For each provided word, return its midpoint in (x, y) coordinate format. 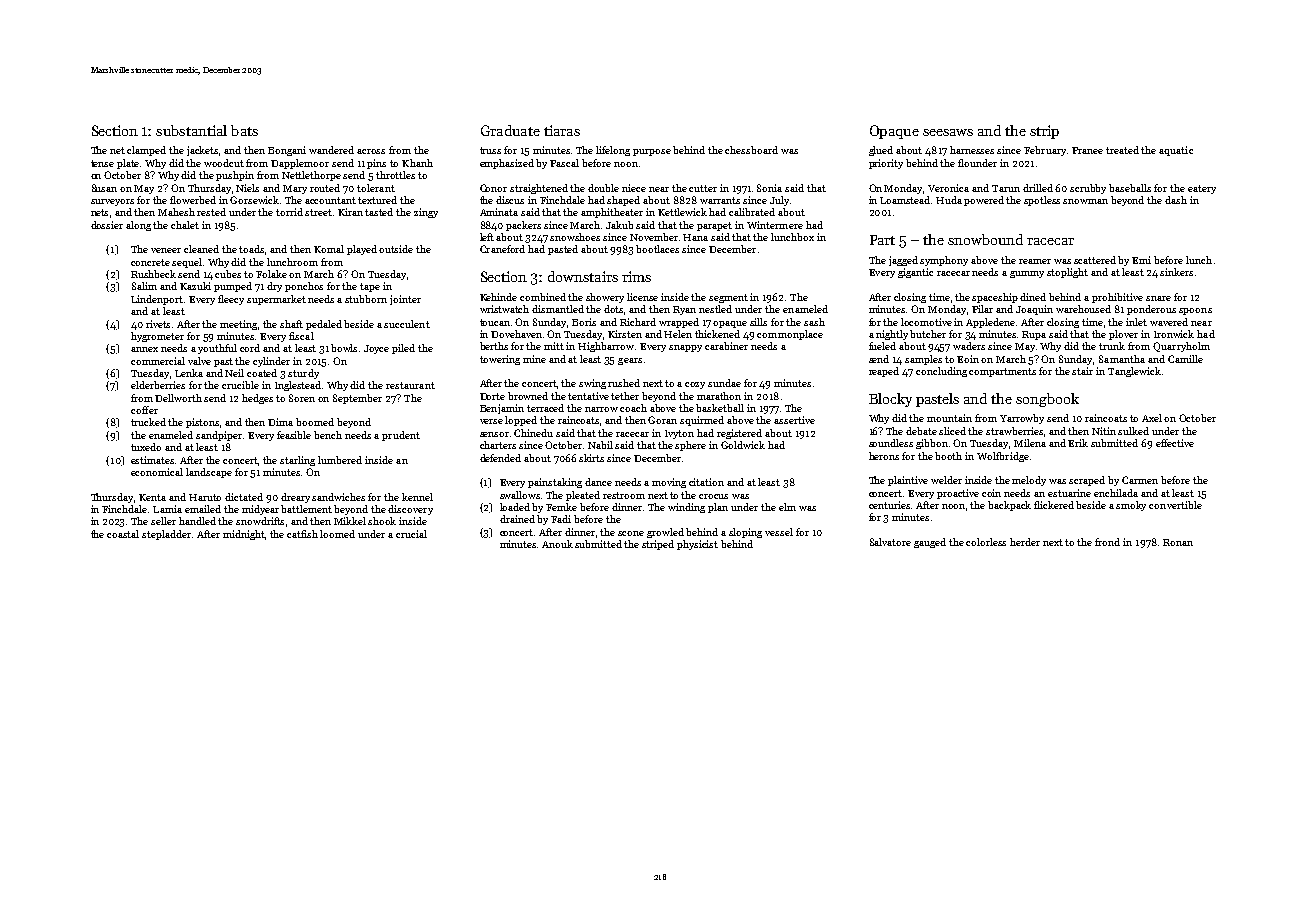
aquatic (1176, 151)
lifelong (613, 151)
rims (636, 276)
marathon (719, 396)
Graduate (510, 130)
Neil (234, 373)
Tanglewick (1134, 372)
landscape (209, 473)
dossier (107, 225)
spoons (1195, 311)
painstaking (555, 483)
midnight (244, 535)
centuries (889, 505)
